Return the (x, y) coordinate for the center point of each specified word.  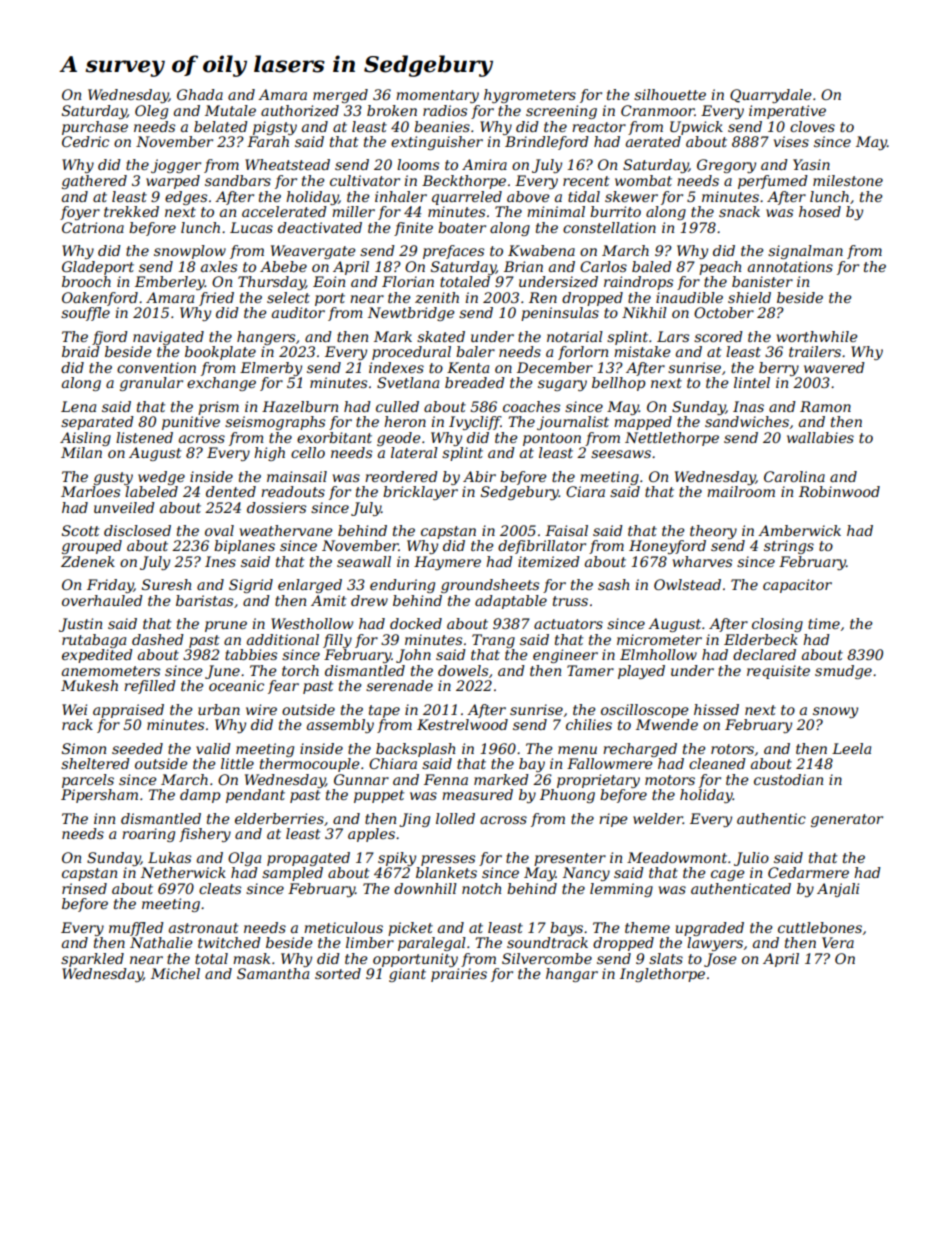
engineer (565, 656)
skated (441, 336)
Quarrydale (771, 96)
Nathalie (161, 942)
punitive (191, 423)
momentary (437, 96)
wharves (702, 561)
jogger (176, 166)
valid (213, 748)
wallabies (820, 437)
